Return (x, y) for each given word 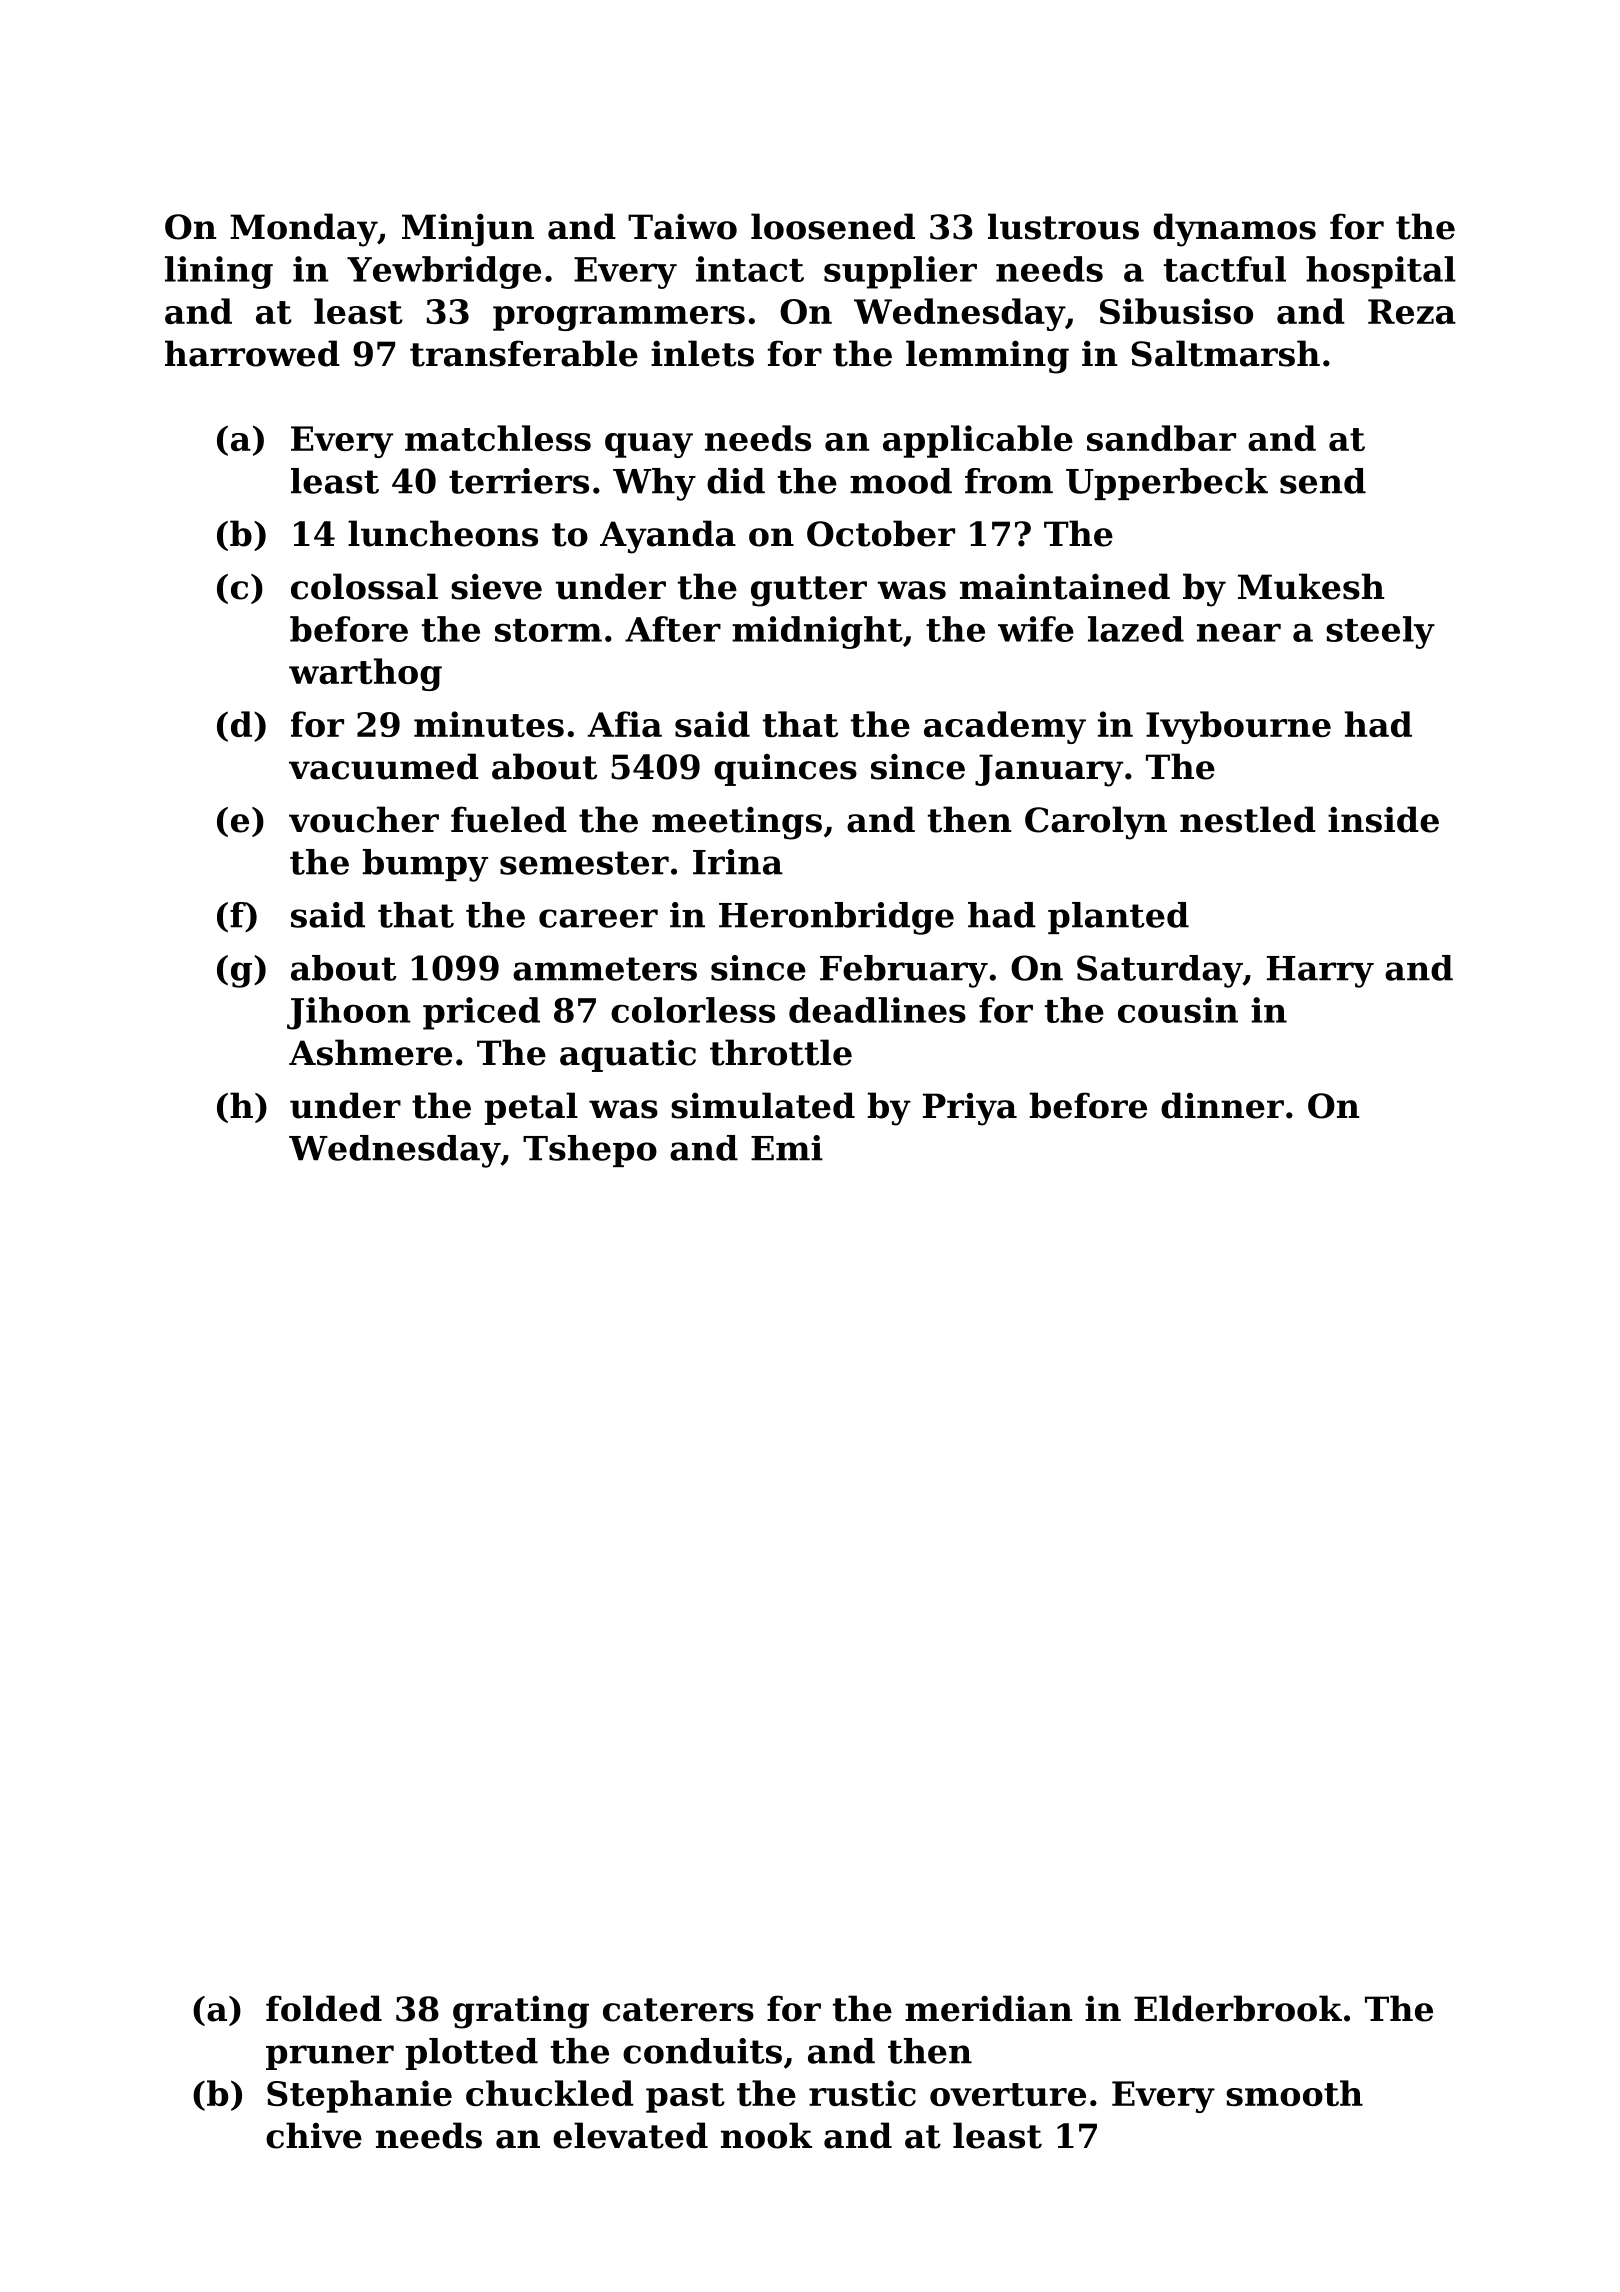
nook (766, 2135)
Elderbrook (1238, 2008)
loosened (833, 226)
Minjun (468, 230)
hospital (1381, 272)
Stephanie (359, 2096)
